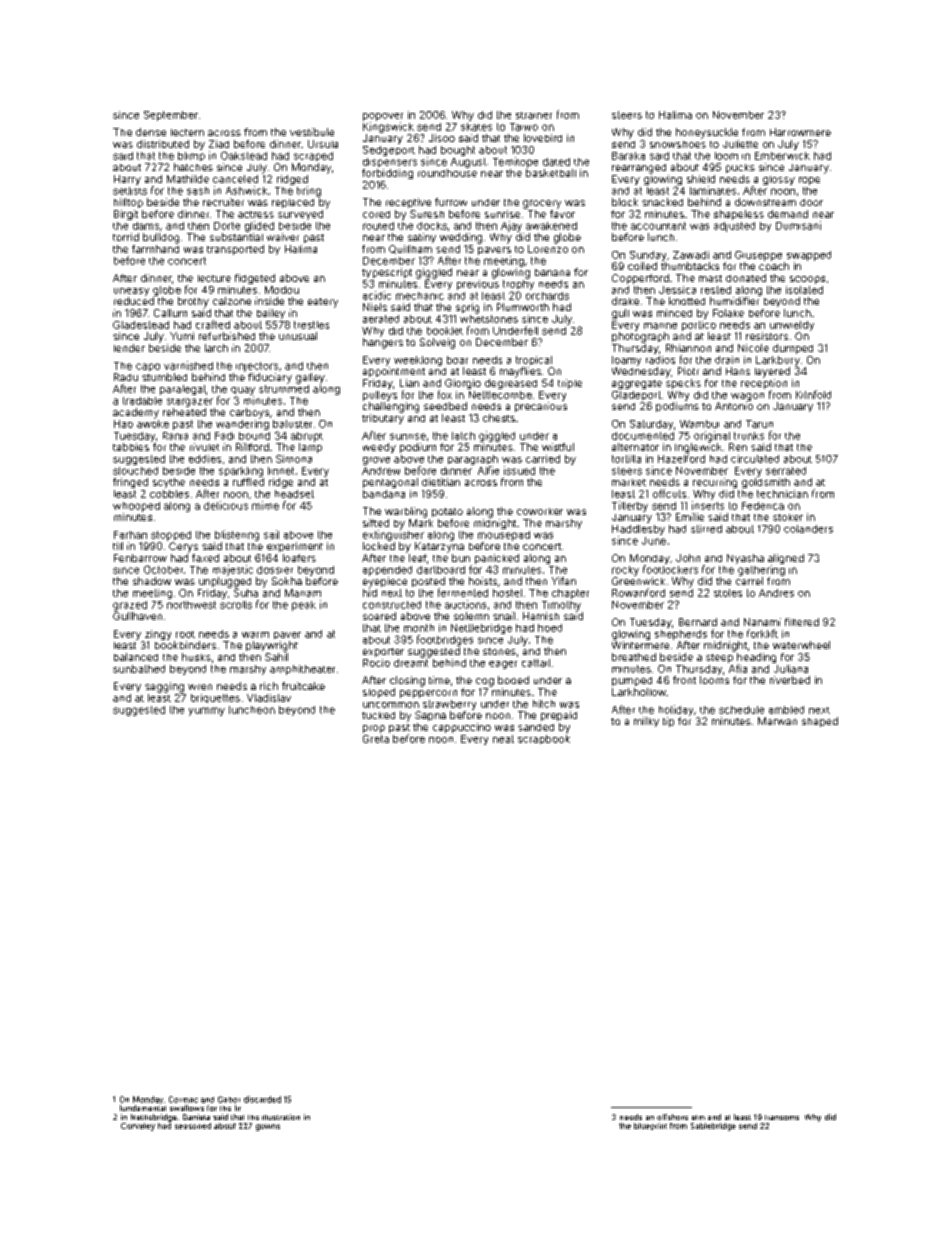 Image resolution: width=952 pixels, height=1233 pixels. I want to click on Corveley, so click(138, 1127).
